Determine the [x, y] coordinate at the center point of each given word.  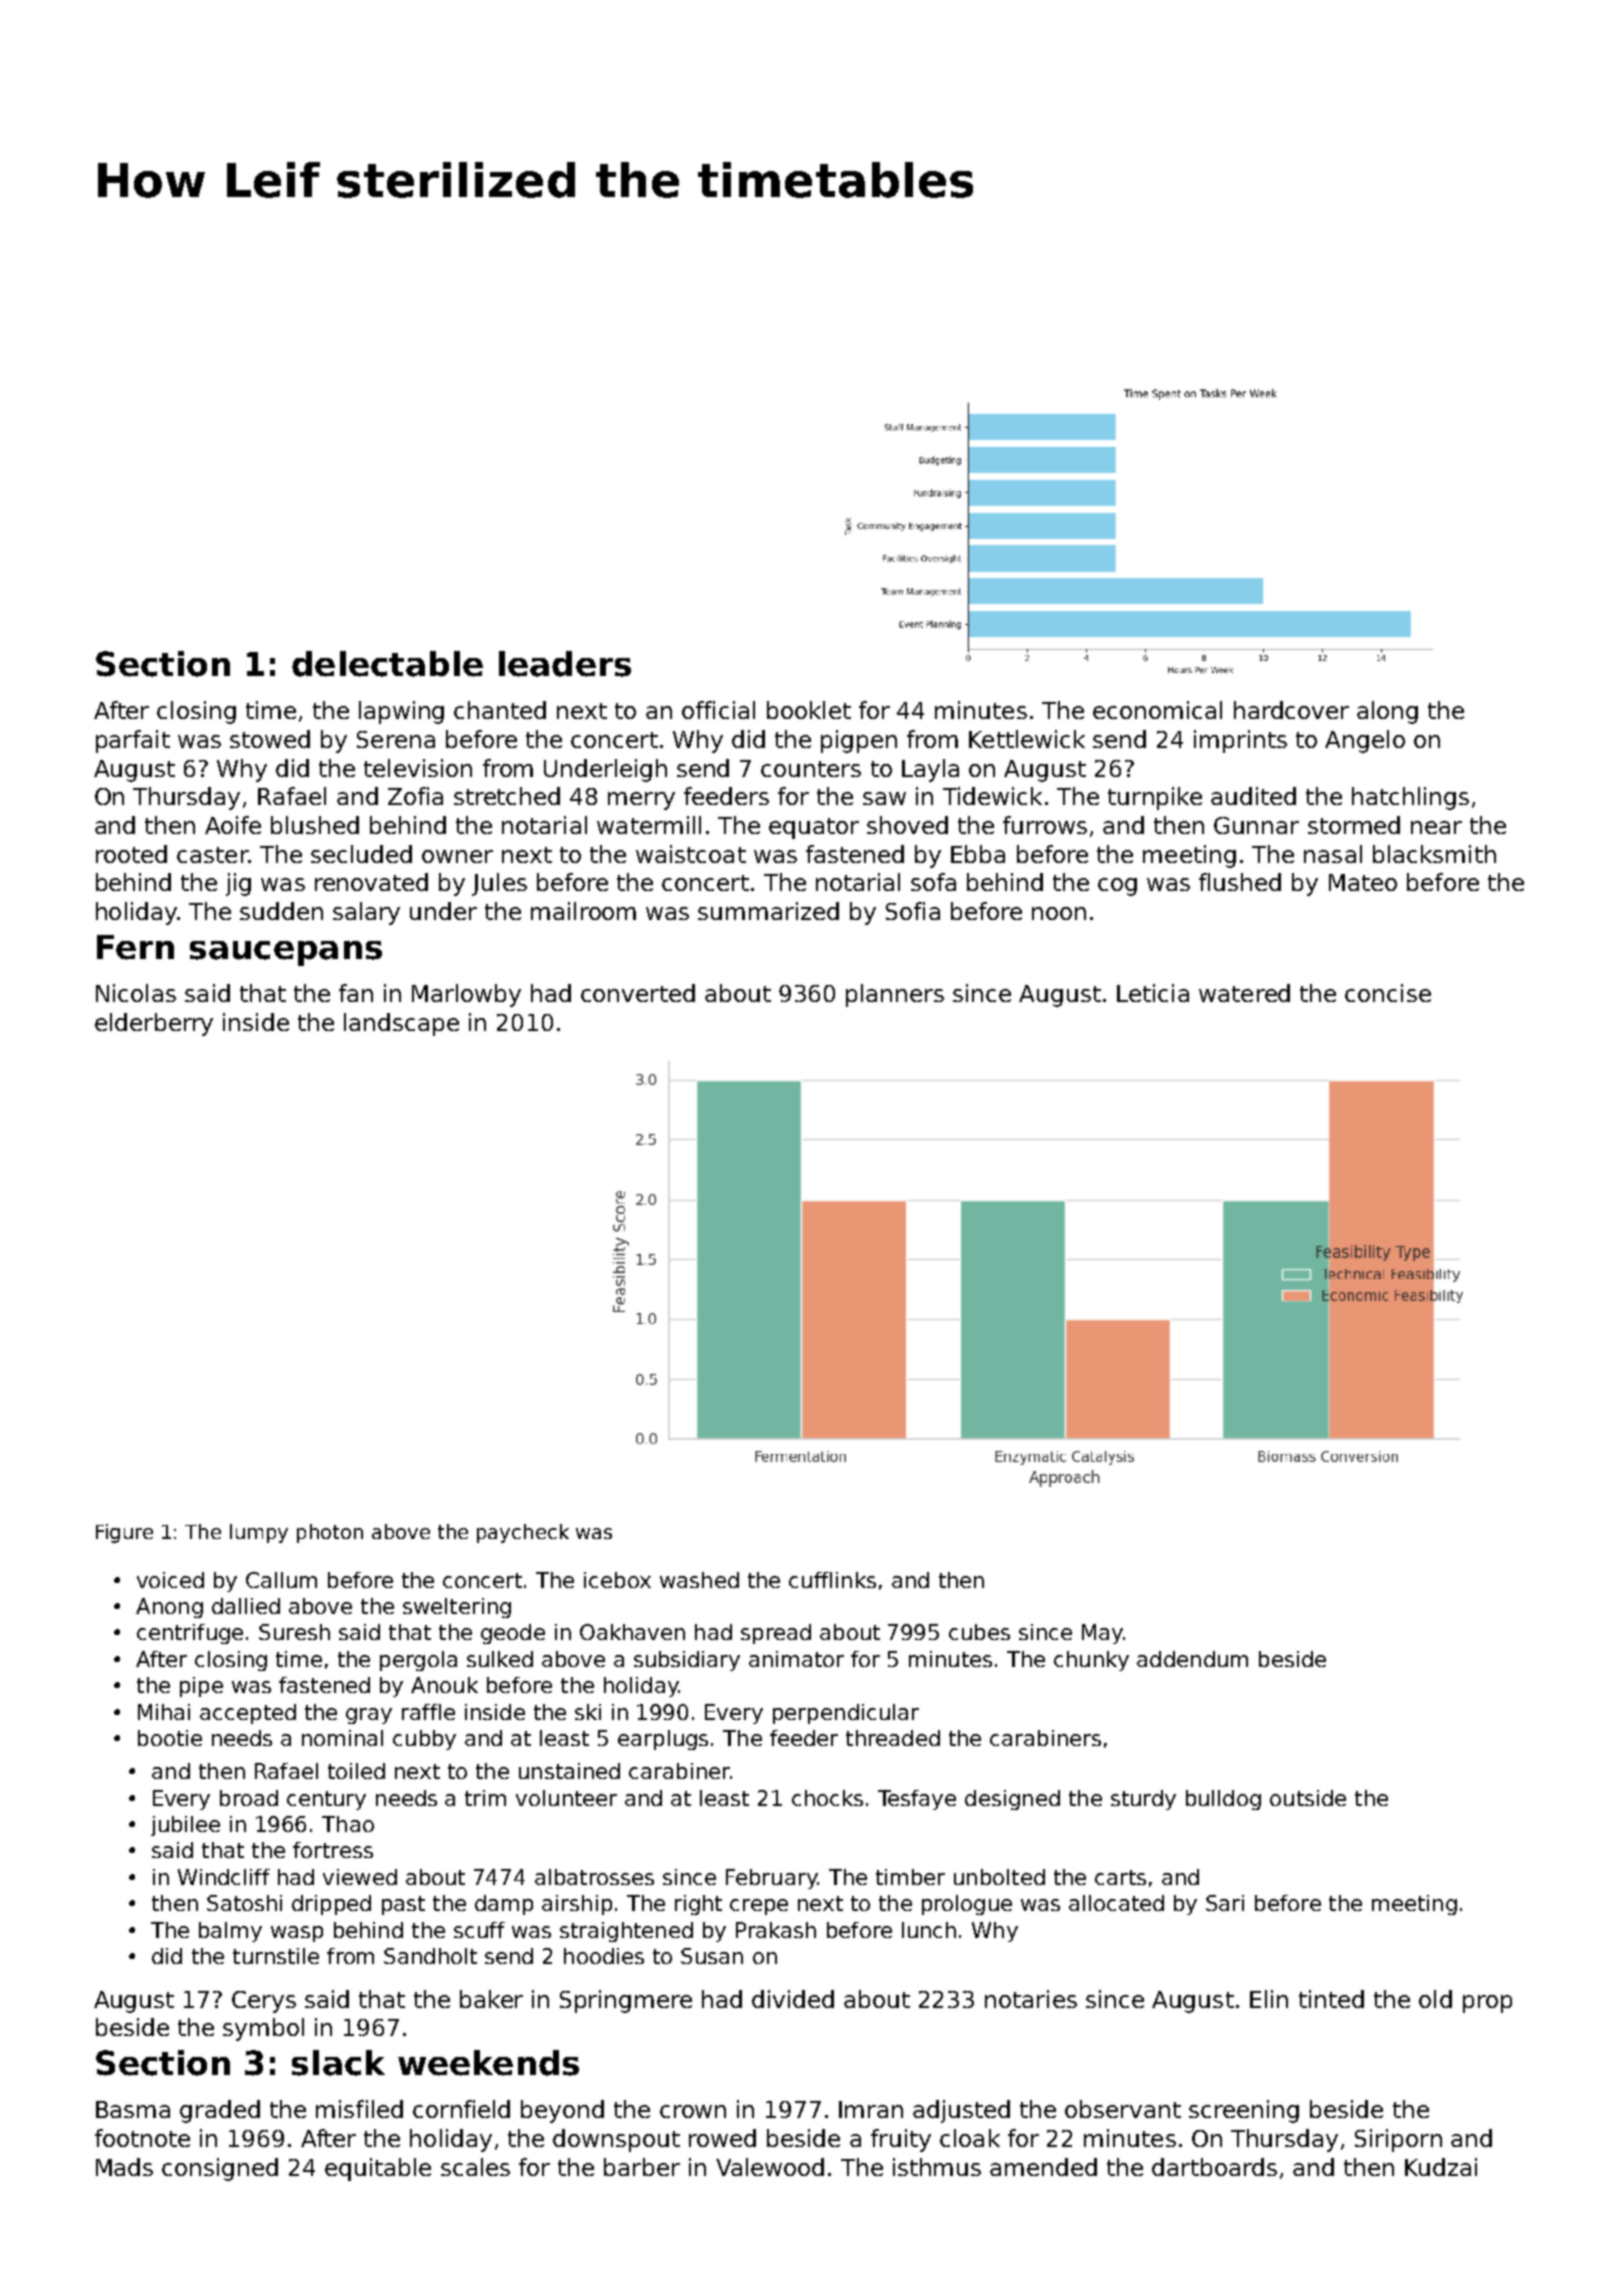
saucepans [286, 953]
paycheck [523, 1533]
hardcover [1291, 710]
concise [1388, 993]
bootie [170, 1738]
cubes [979, 1632]
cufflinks [832, 1580]
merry [641, 801]
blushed [315, 825]
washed [699, 1580]
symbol [263, 2029]
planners [895, 995]
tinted [1331, 1999]
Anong [169, 1608]
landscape [401, 1024]
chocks [827, 1798]
